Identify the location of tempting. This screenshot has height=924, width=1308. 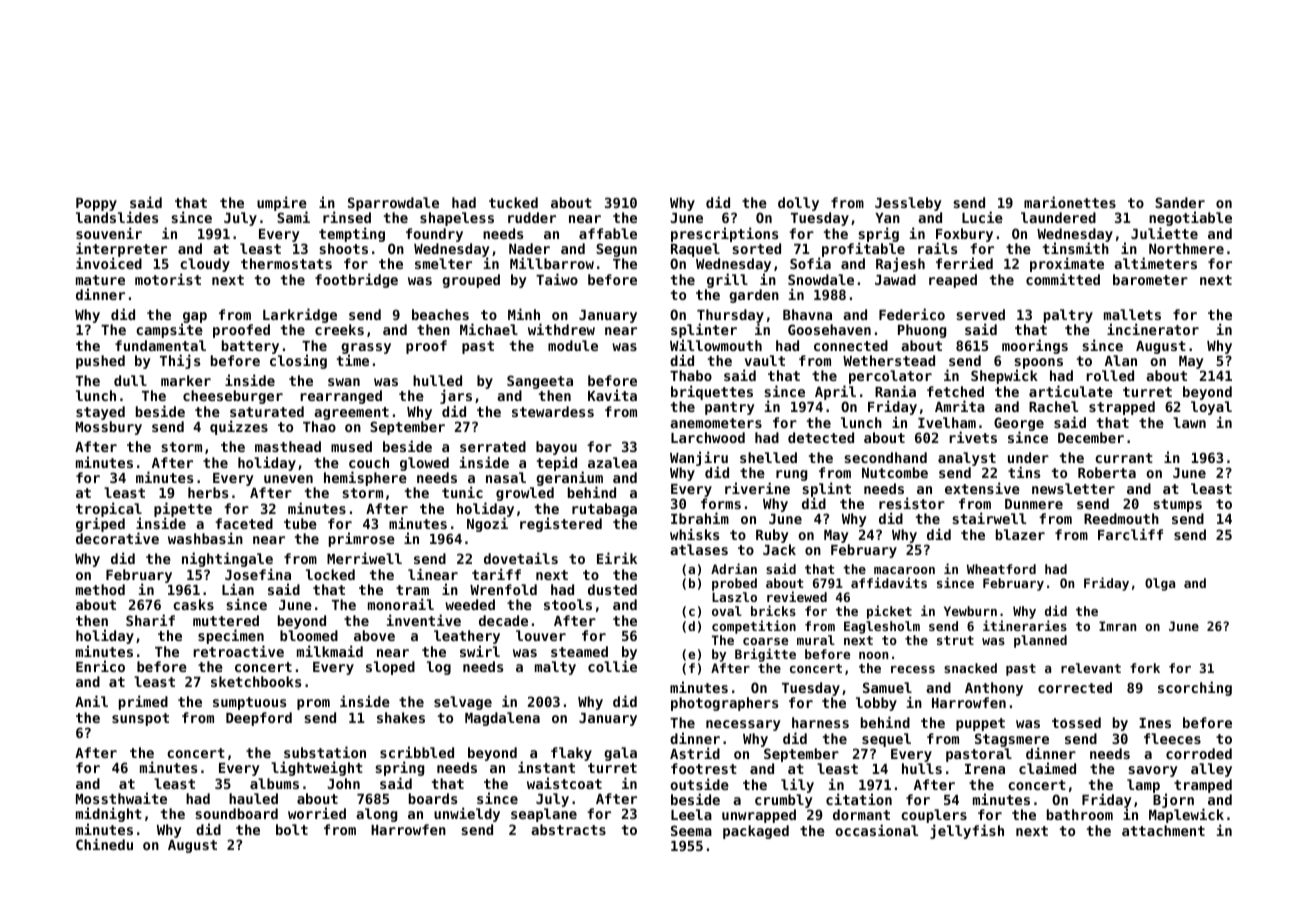
(352, 234).
